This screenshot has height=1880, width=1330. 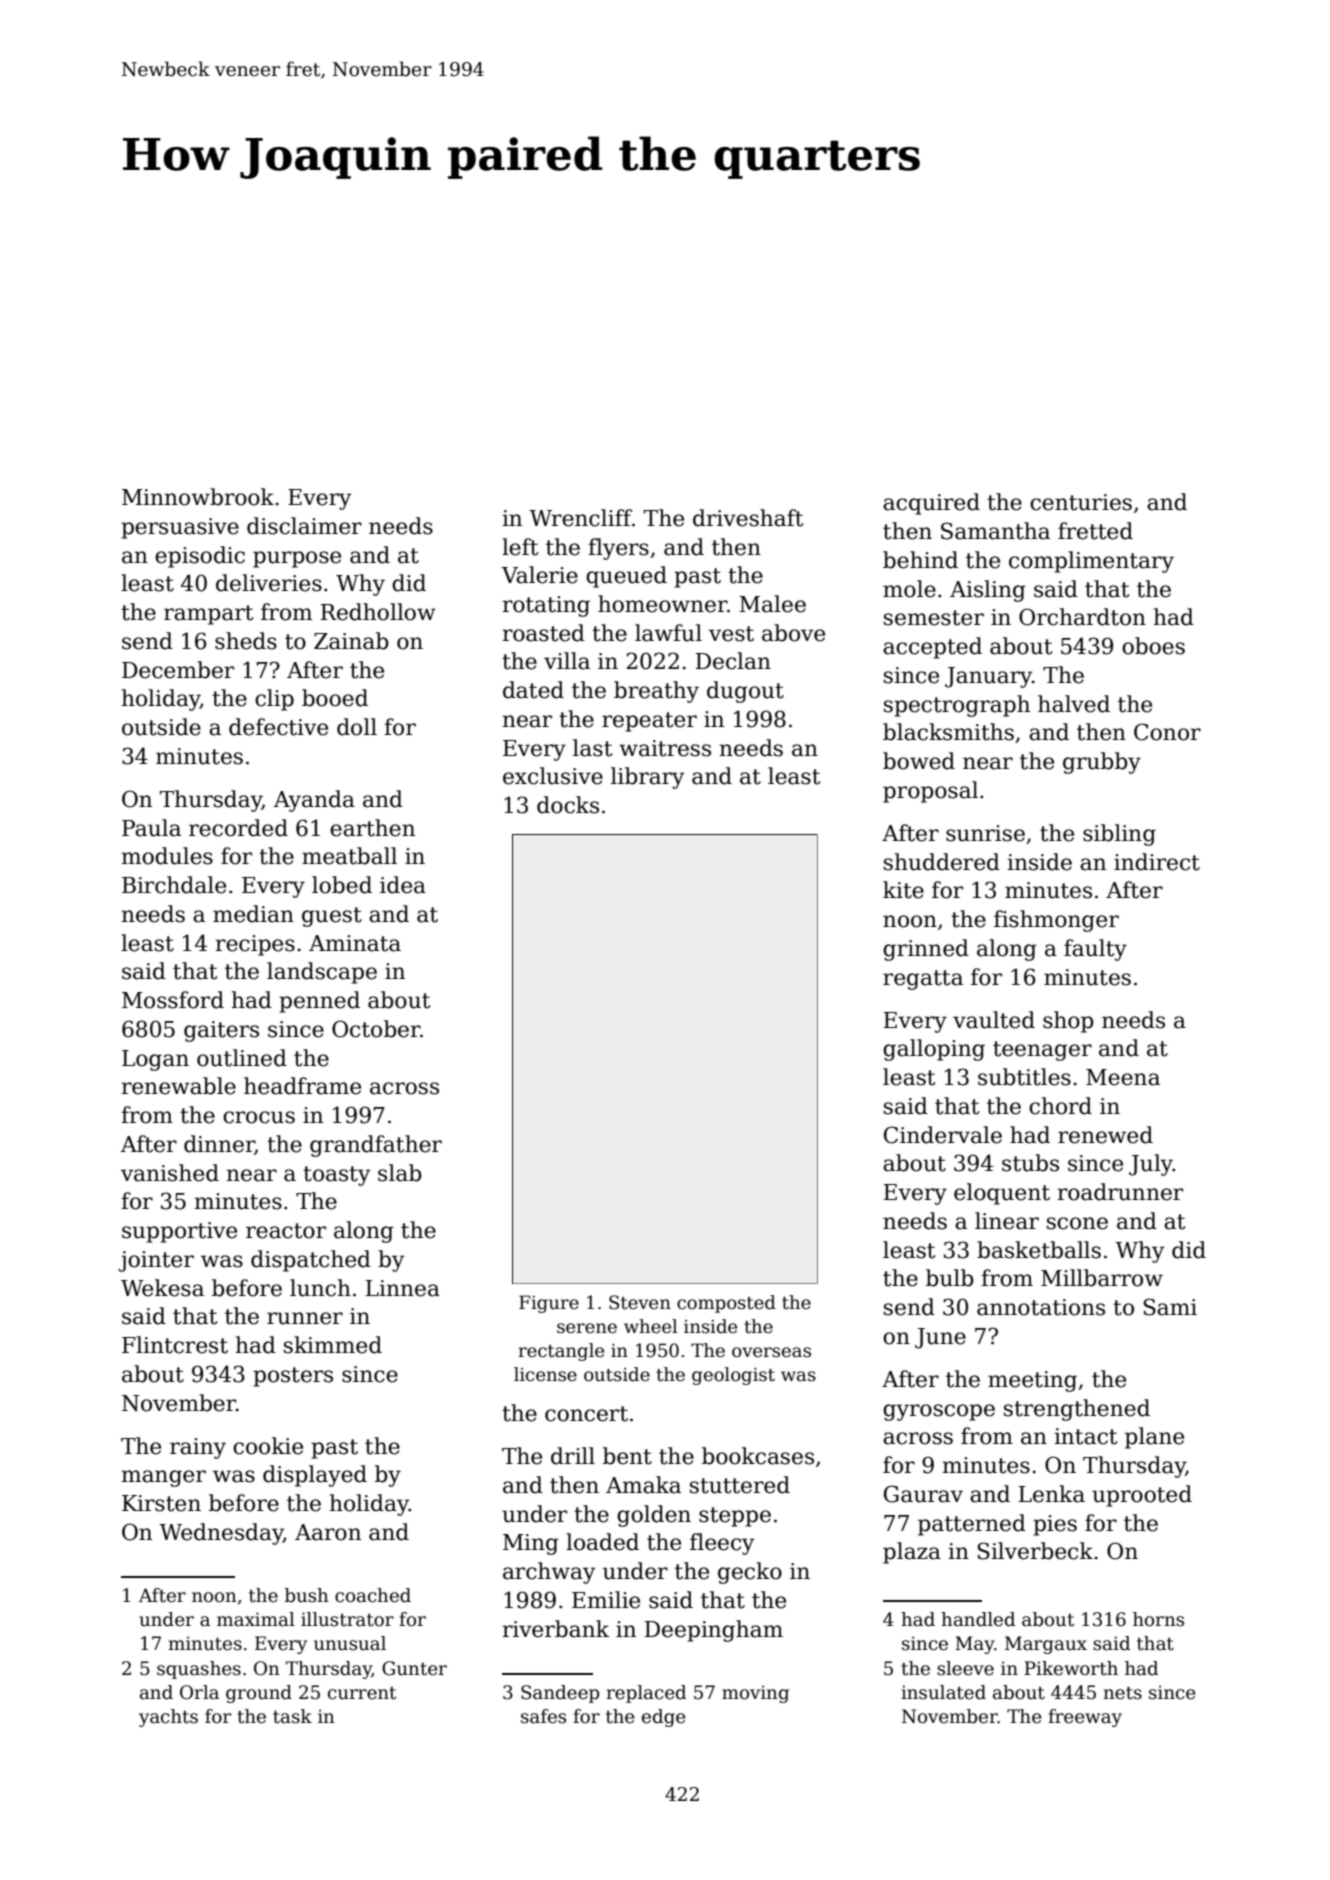 What do you see at coordinates (549, 1304) in the screenshot?
I see `Figure` at bounding box center [549, 1304].
